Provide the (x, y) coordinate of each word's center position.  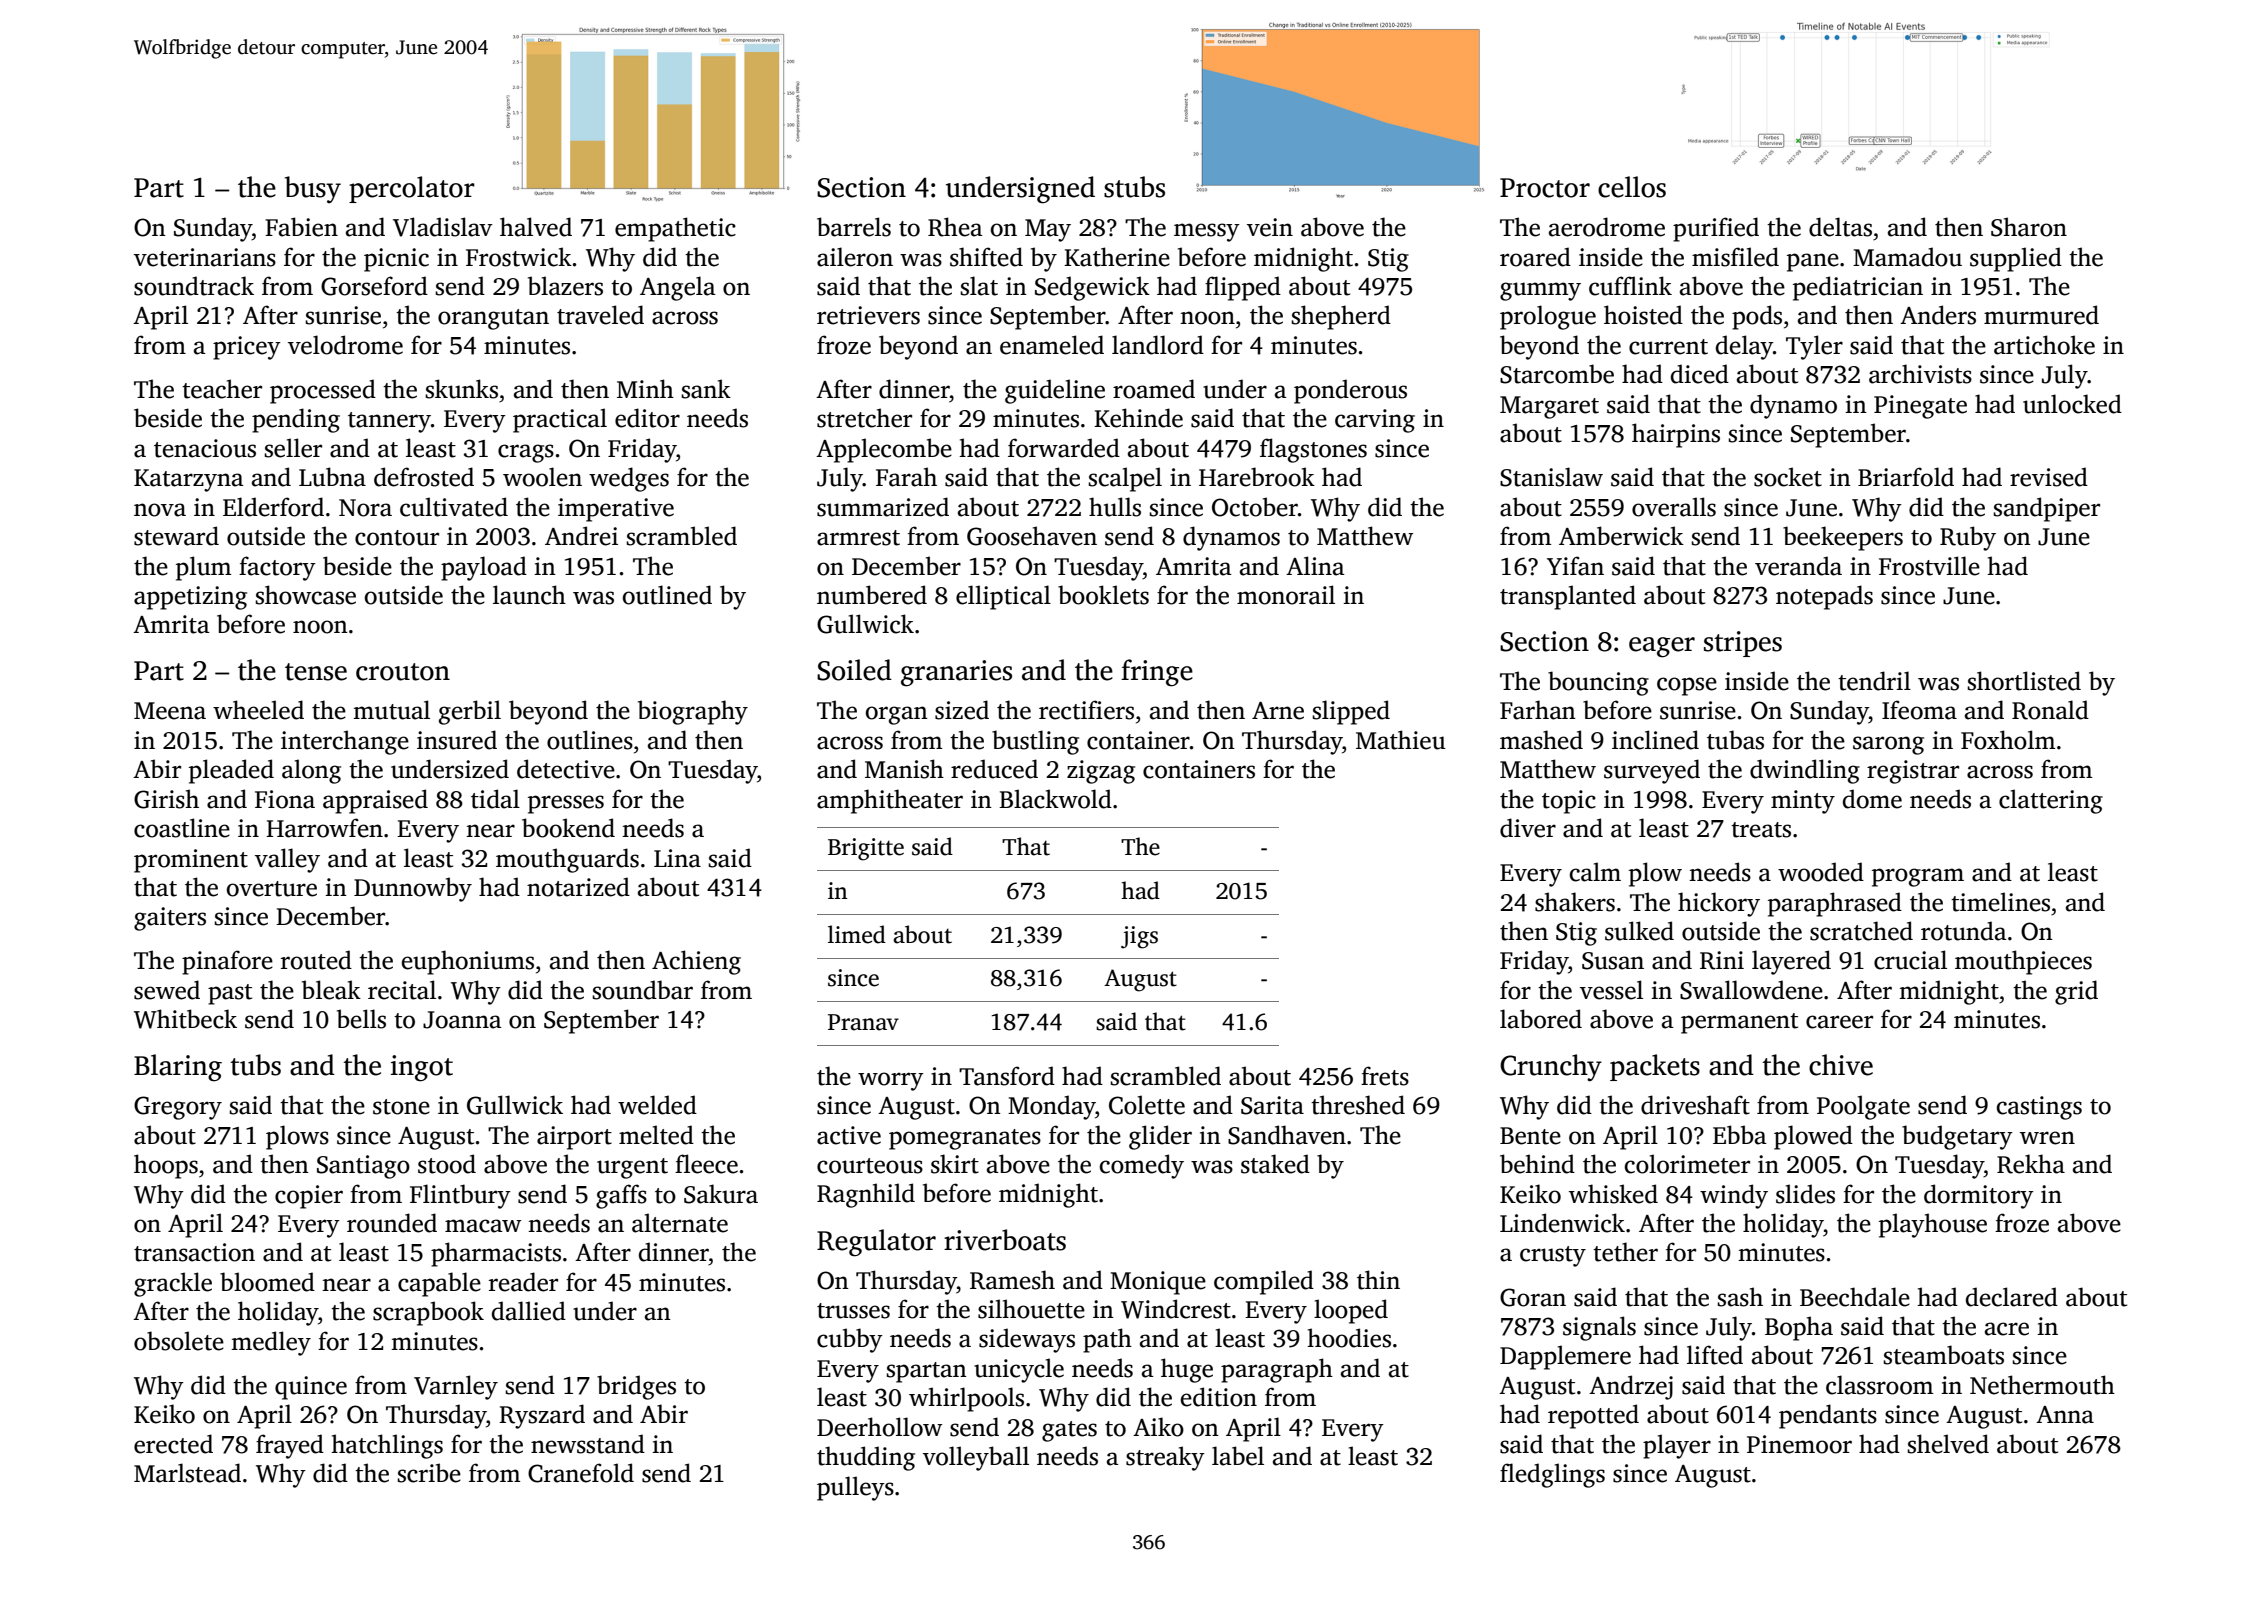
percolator (412, 189)
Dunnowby (413, 889)
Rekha (2031, 1164)
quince (311, 1388)
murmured (2041, 315)
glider (1160, 1137)
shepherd (1341, 317)
